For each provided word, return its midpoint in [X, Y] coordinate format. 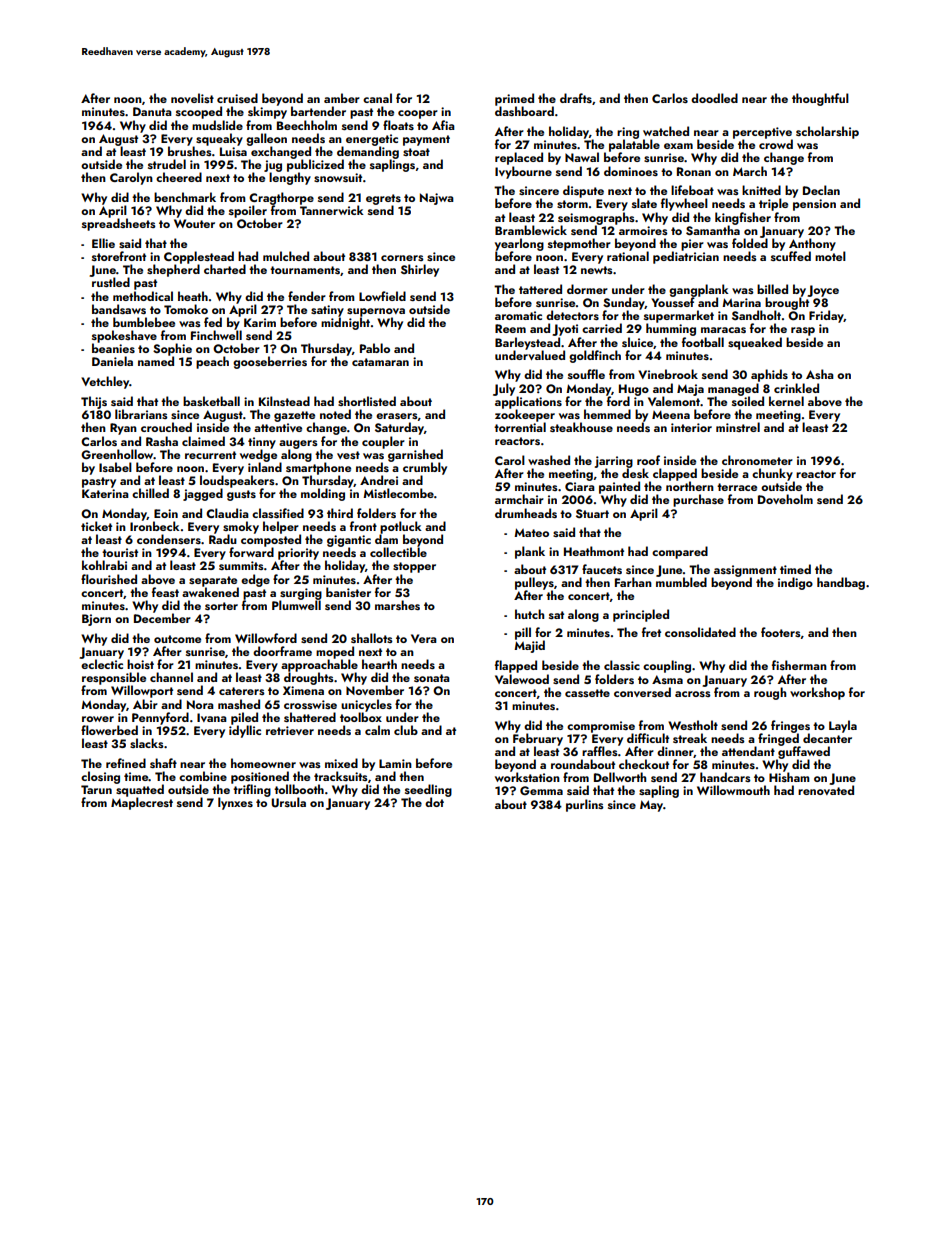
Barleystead [527, 343]
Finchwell [216, 335]
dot [434, 802]
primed [514, 99]
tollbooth [299, 789]
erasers [397, 416]
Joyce [823, 291]
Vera [424, 638]
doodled [714, 98]
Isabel [115, 467]
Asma [667, 679]
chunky [772, 474]
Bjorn [96, 620]
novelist [192, 98]
